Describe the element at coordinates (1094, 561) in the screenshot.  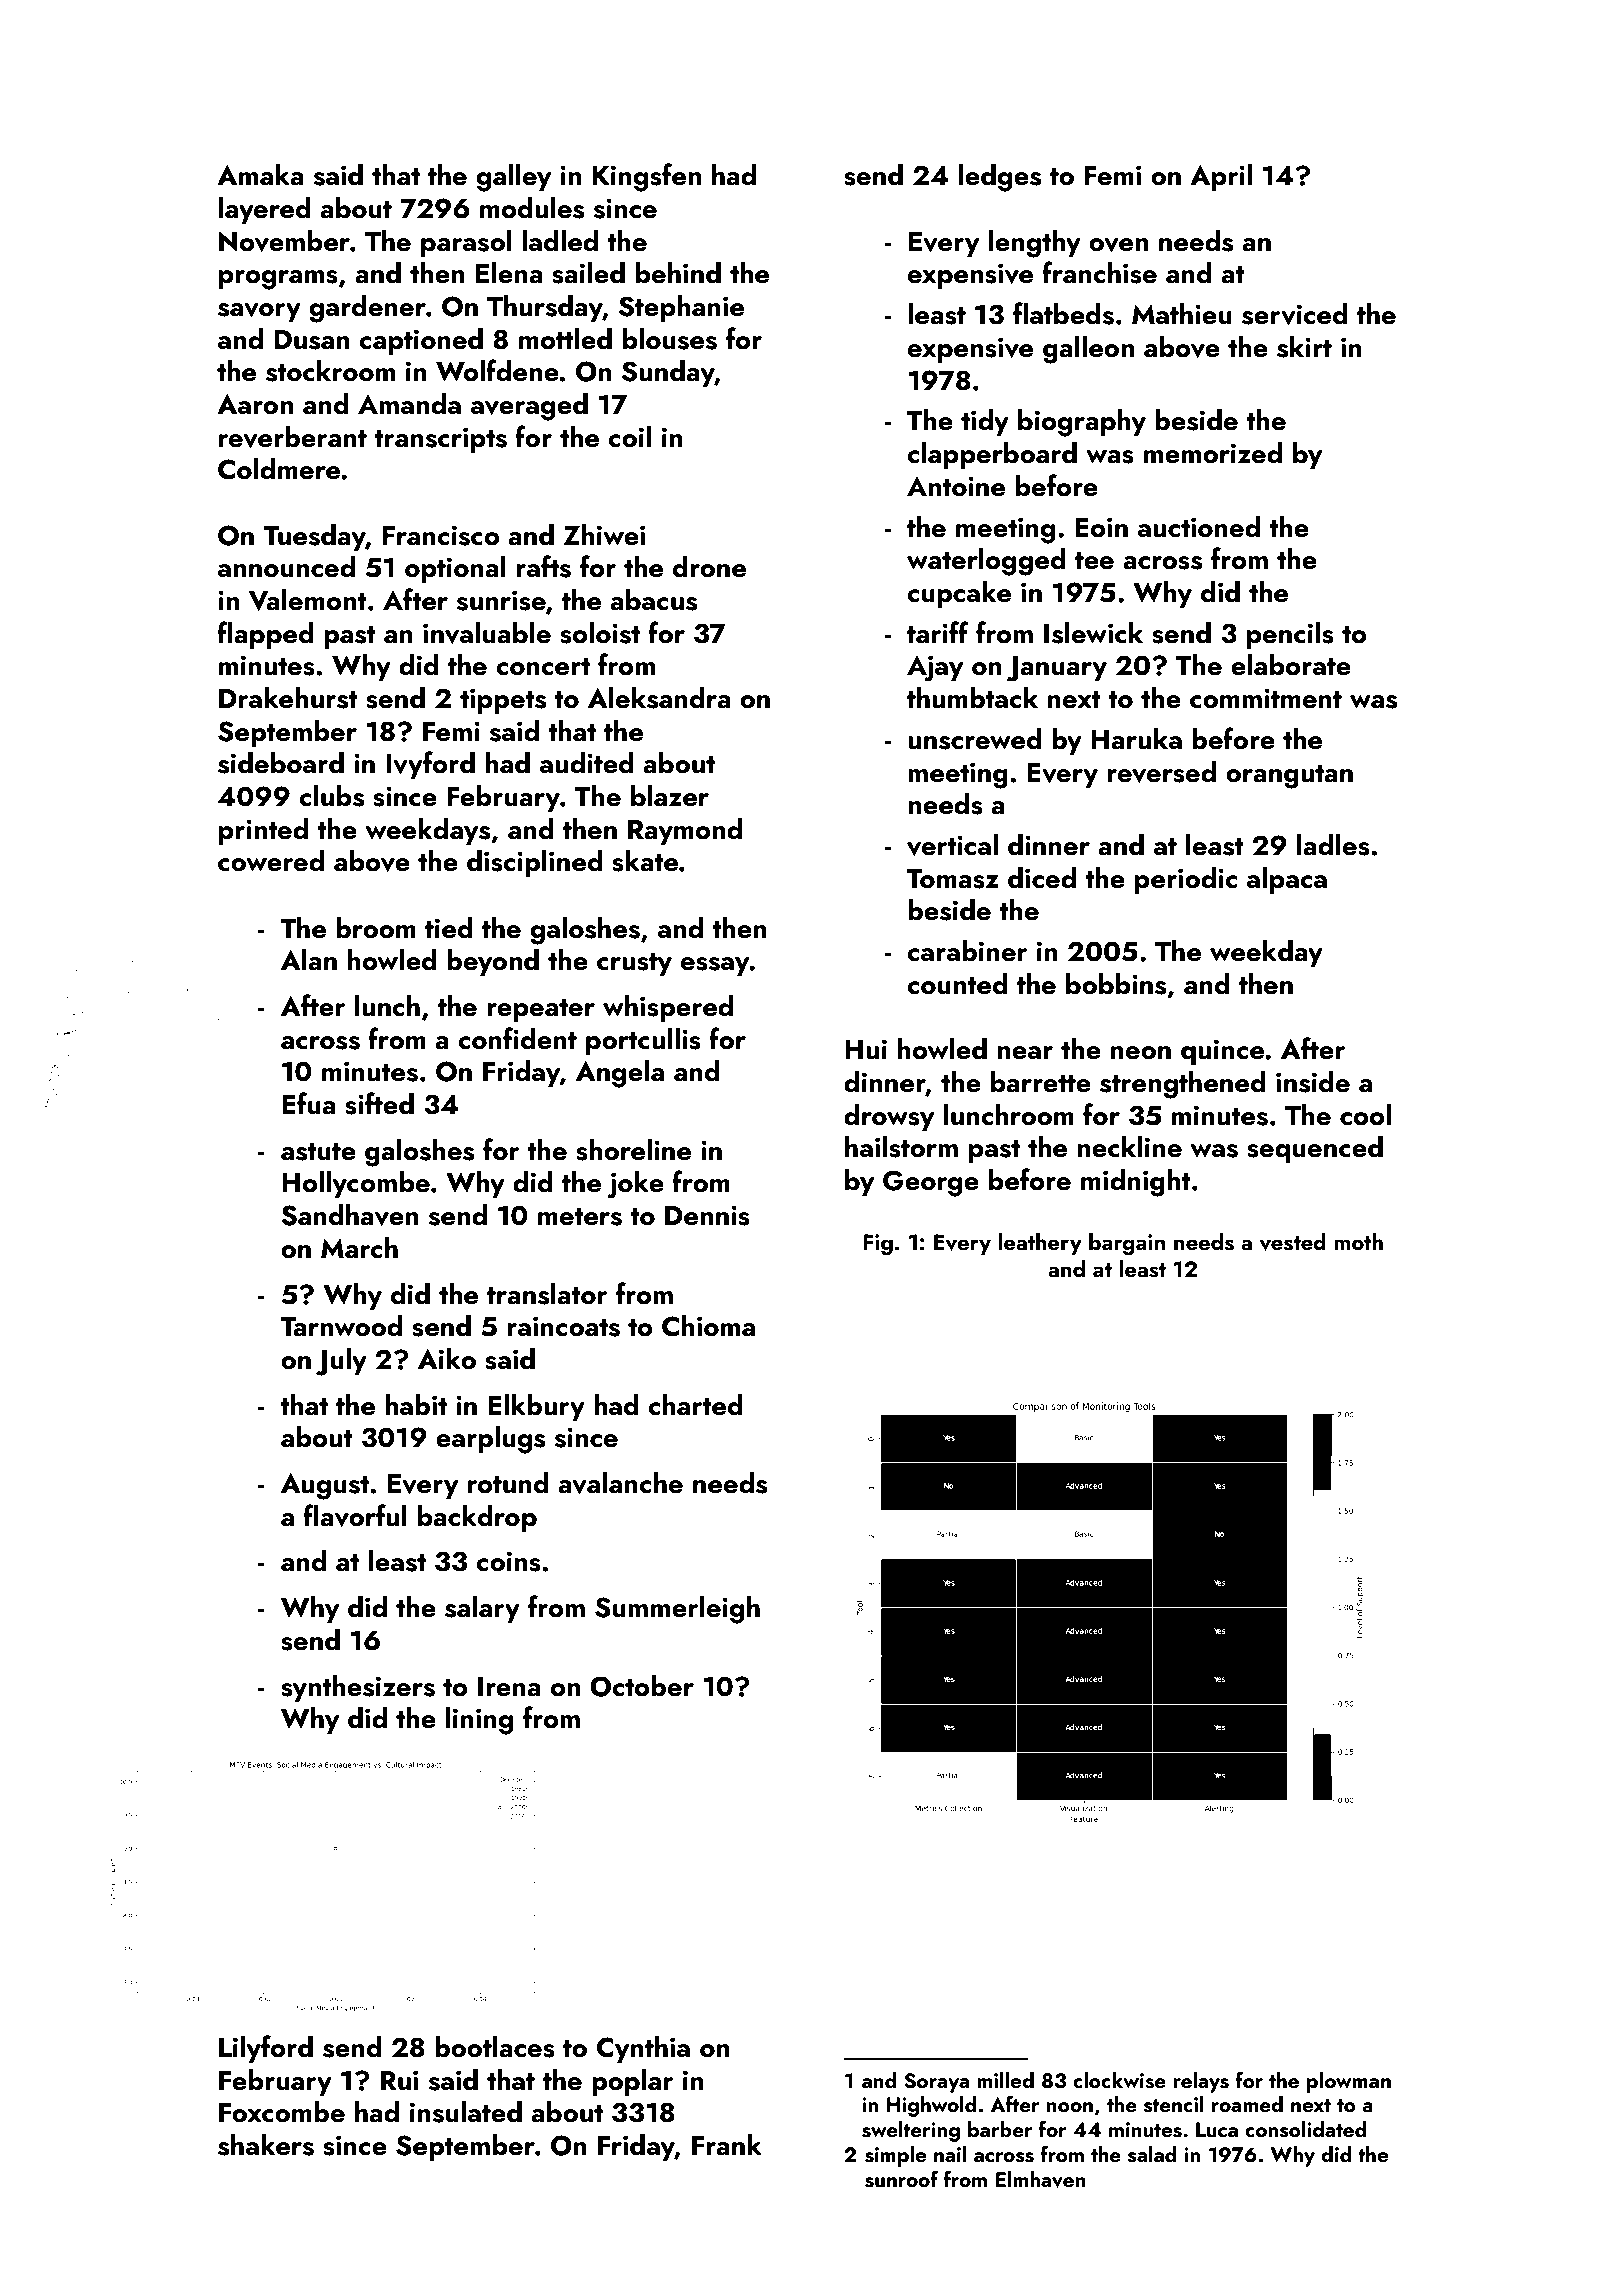
I see `tee` at that location.
